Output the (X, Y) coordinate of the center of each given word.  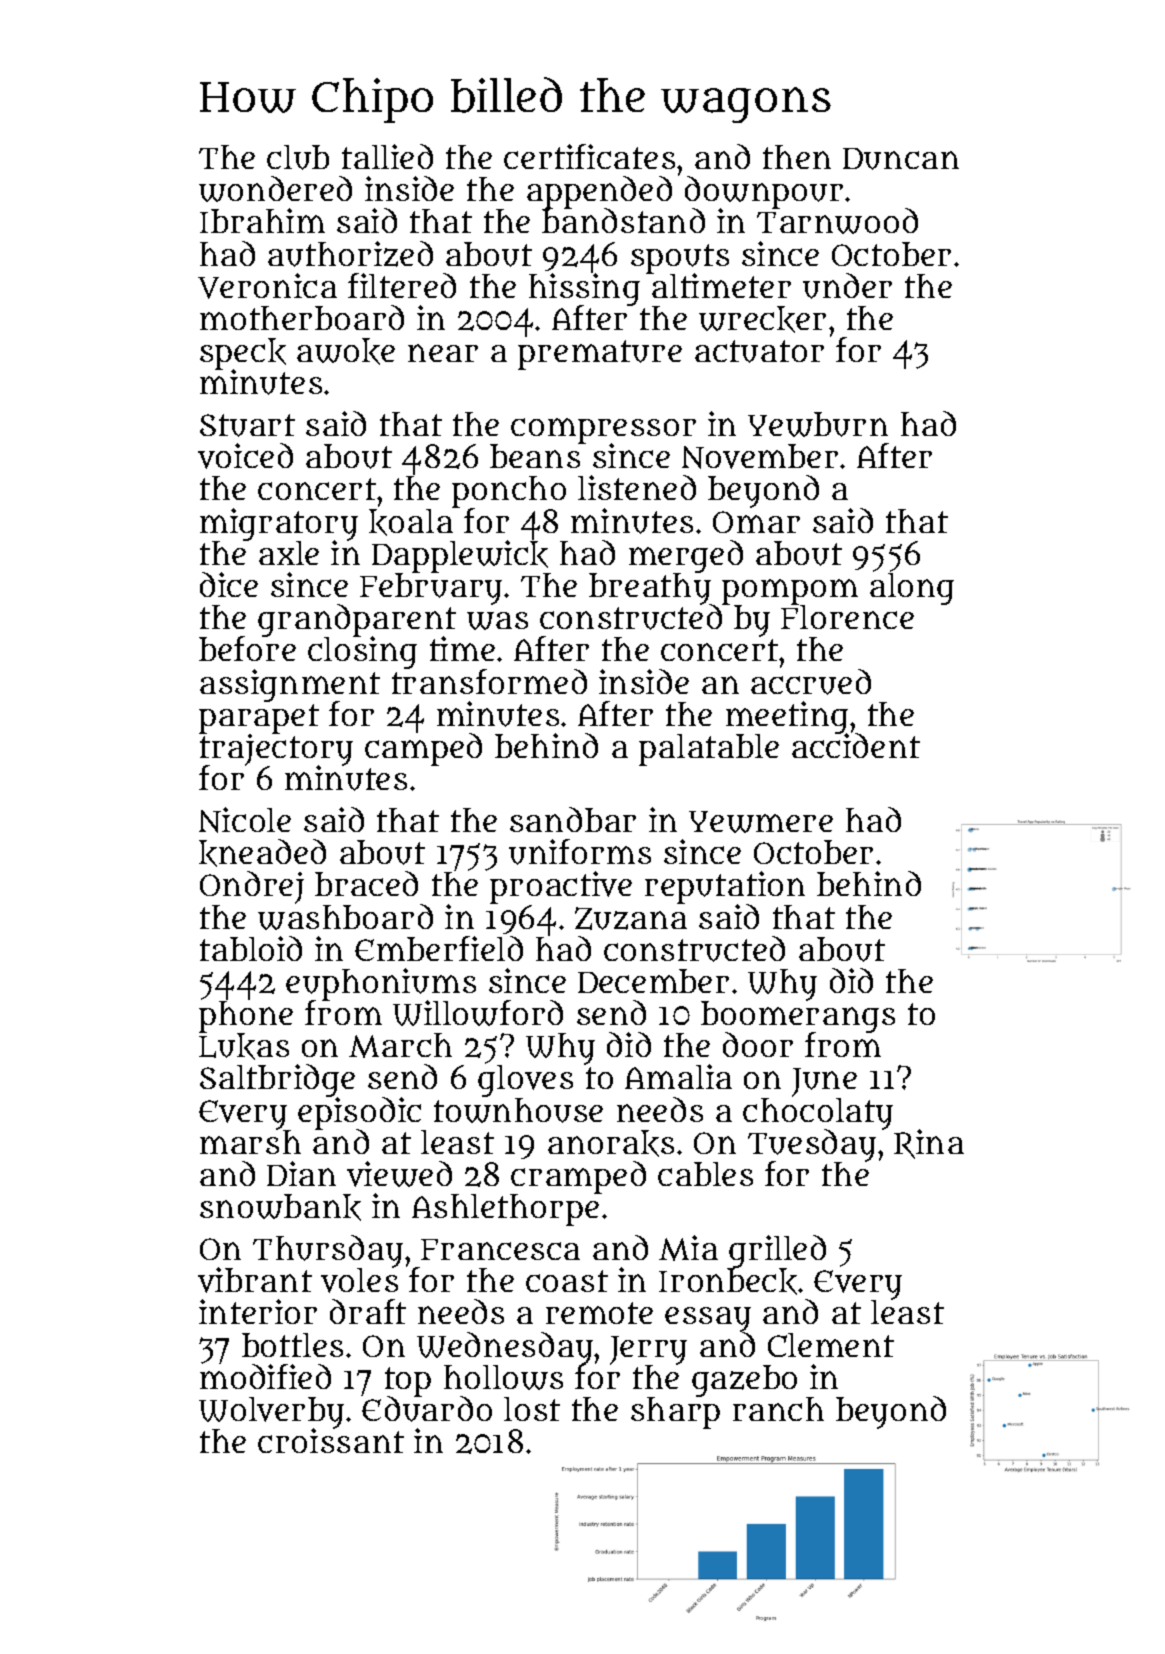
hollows (503, 1377)
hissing (584, 289)
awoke (346, 351)
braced (366, 883)
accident (856, 746)
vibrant (255, 1280)
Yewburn (818, 424)
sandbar (573, 819)
